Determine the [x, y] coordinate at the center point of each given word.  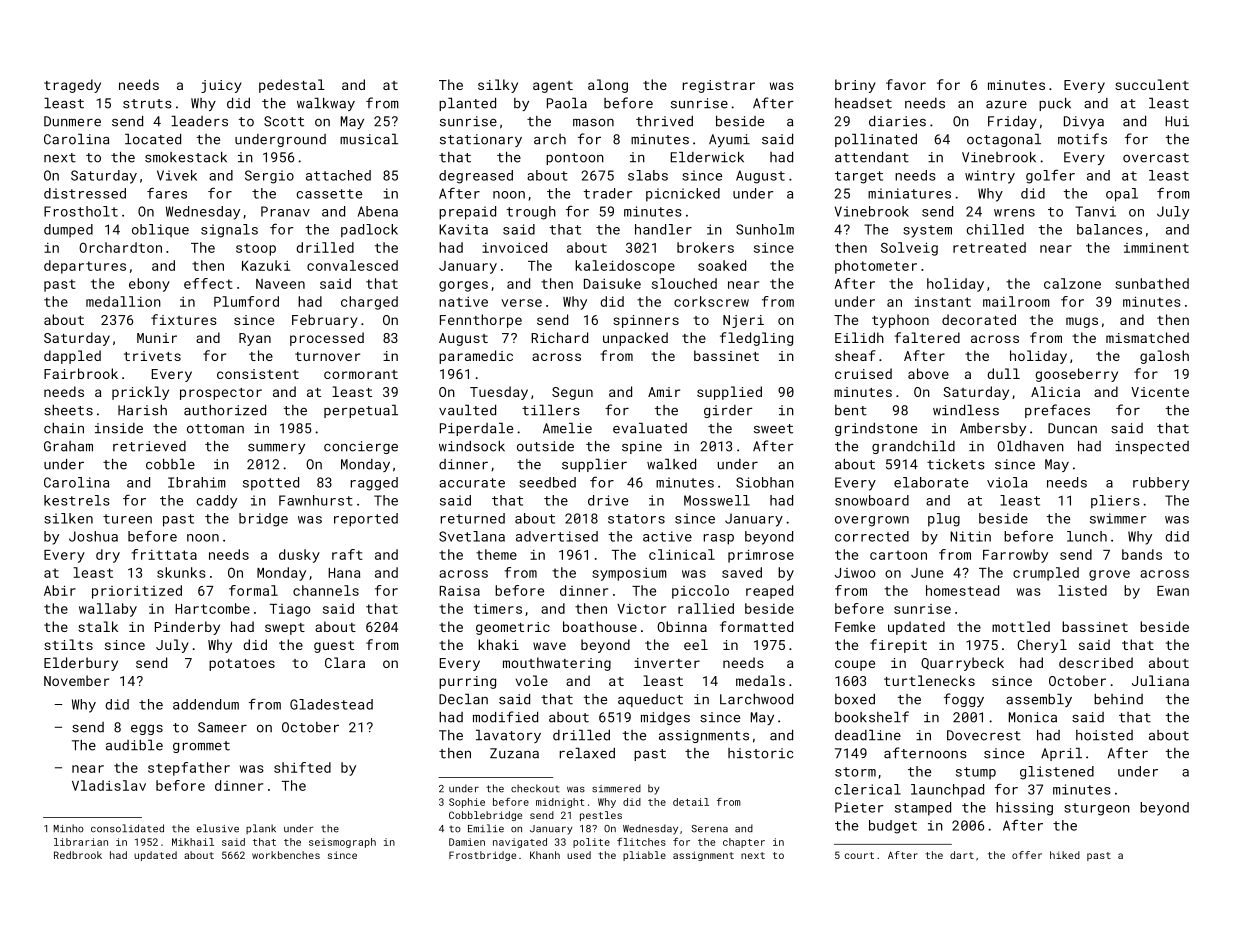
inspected [1152, 447]
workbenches [286, 855]
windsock [472, 446]
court [859, 855]
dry [108, 556]
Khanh [545, 855]
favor [906, 84]
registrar [719, 86]
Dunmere [72, 121]
